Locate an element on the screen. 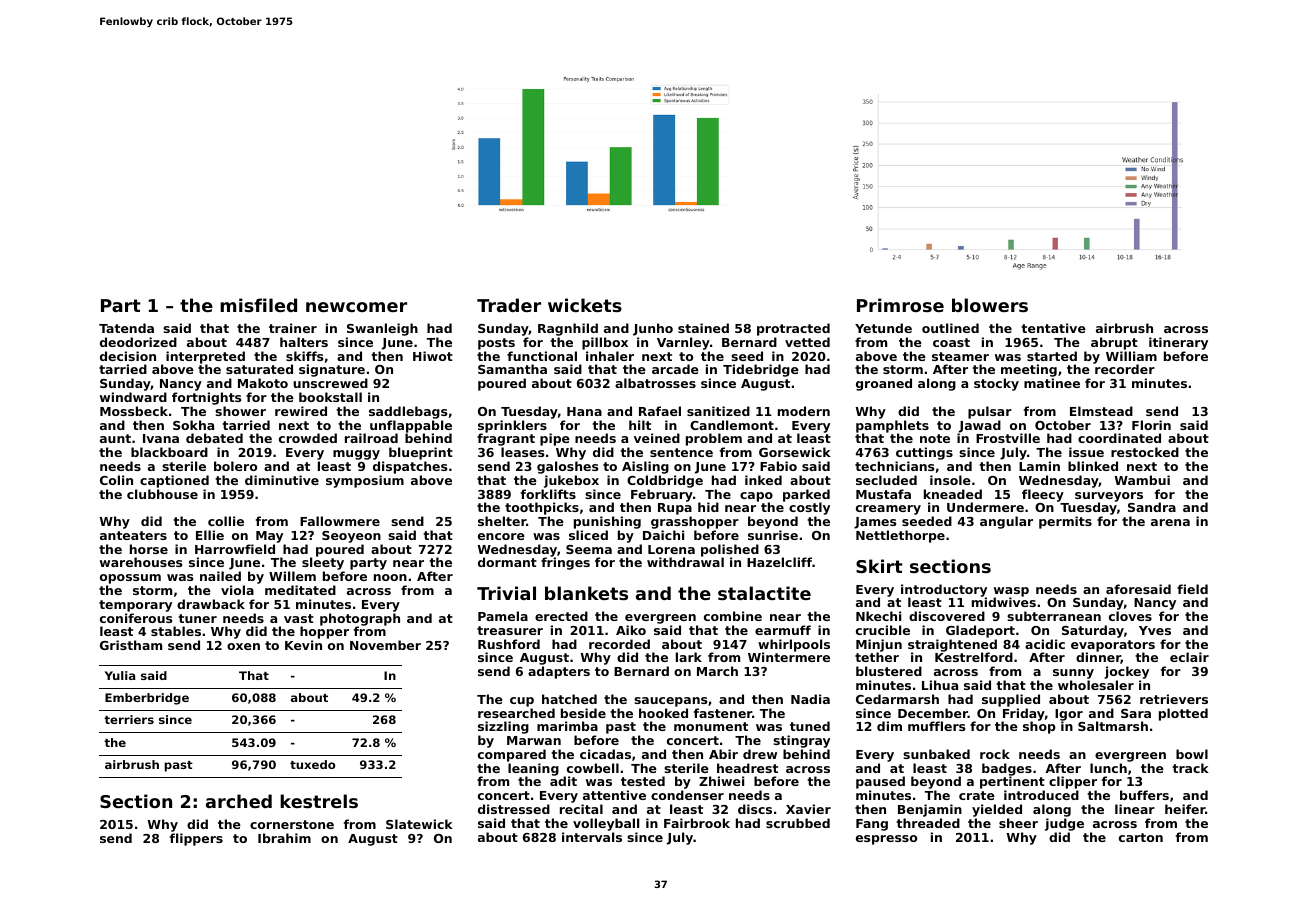 Image resolution: width=1308 pixels, height=924 pixels. anteaters is located at coordinates (133, 535).
